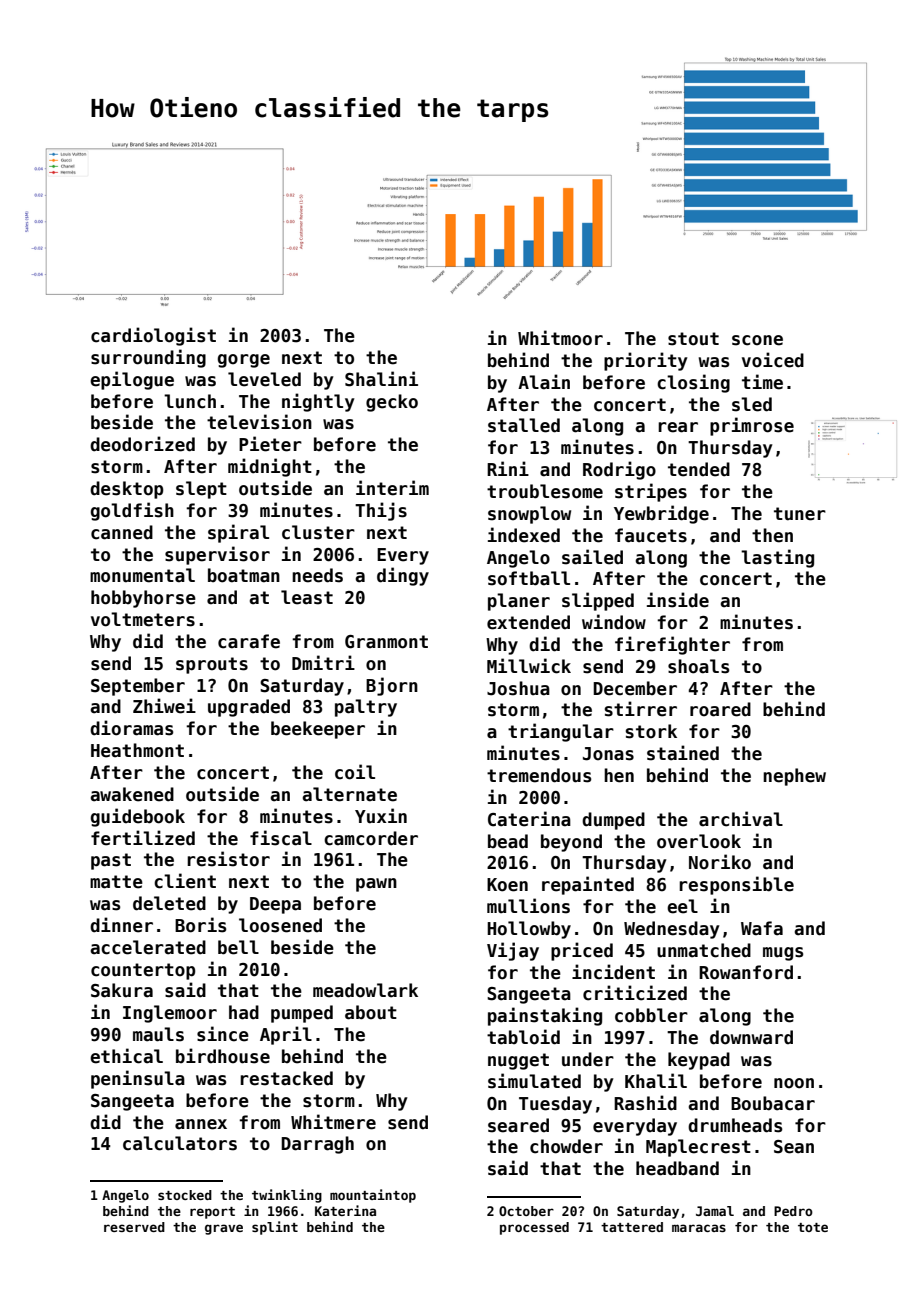 The image size is (924, 1311). I want to click on mauls, so click(158, 1034).
